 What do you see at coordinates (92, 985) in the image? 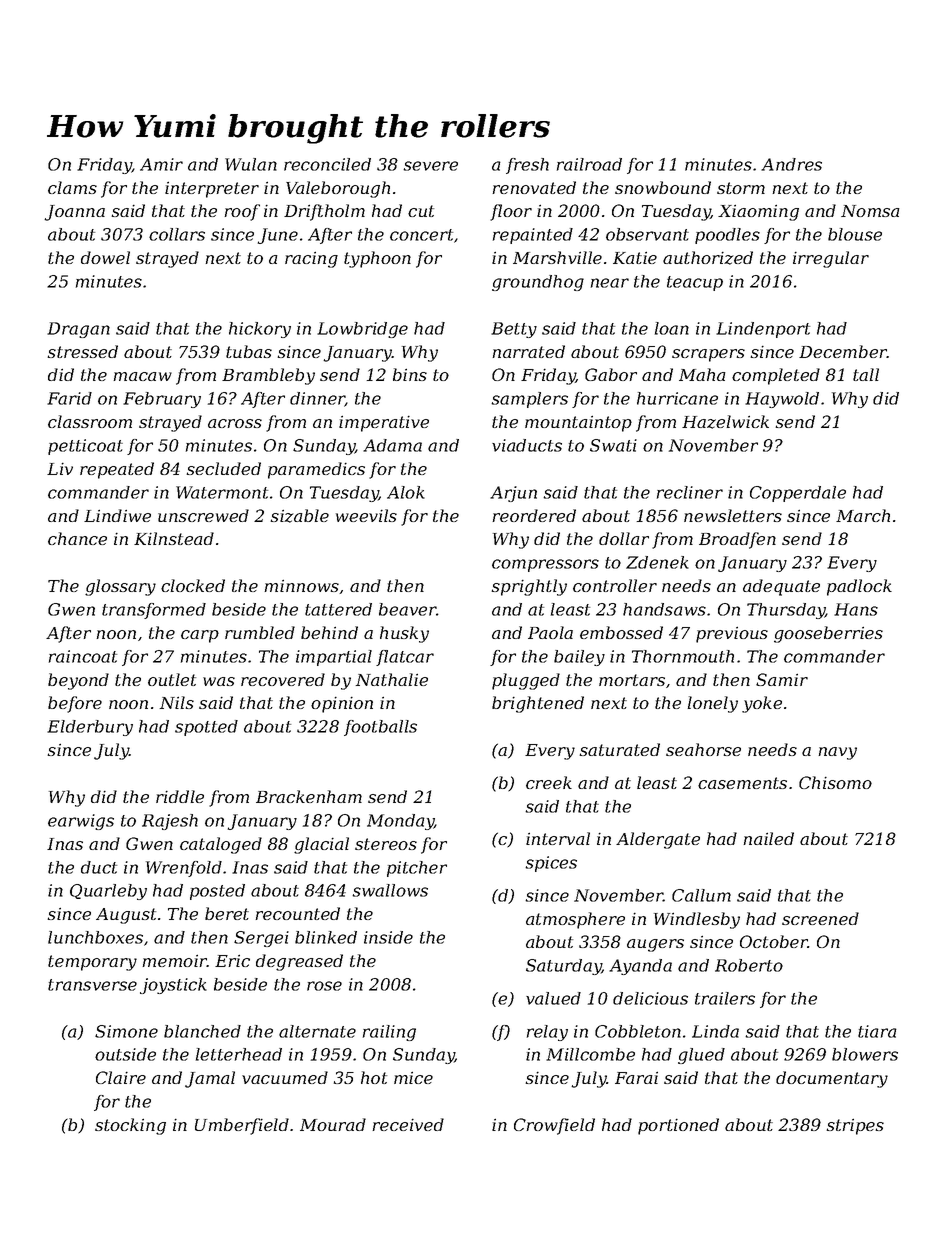
I see `transverse` at bounding box center [92, 985].
